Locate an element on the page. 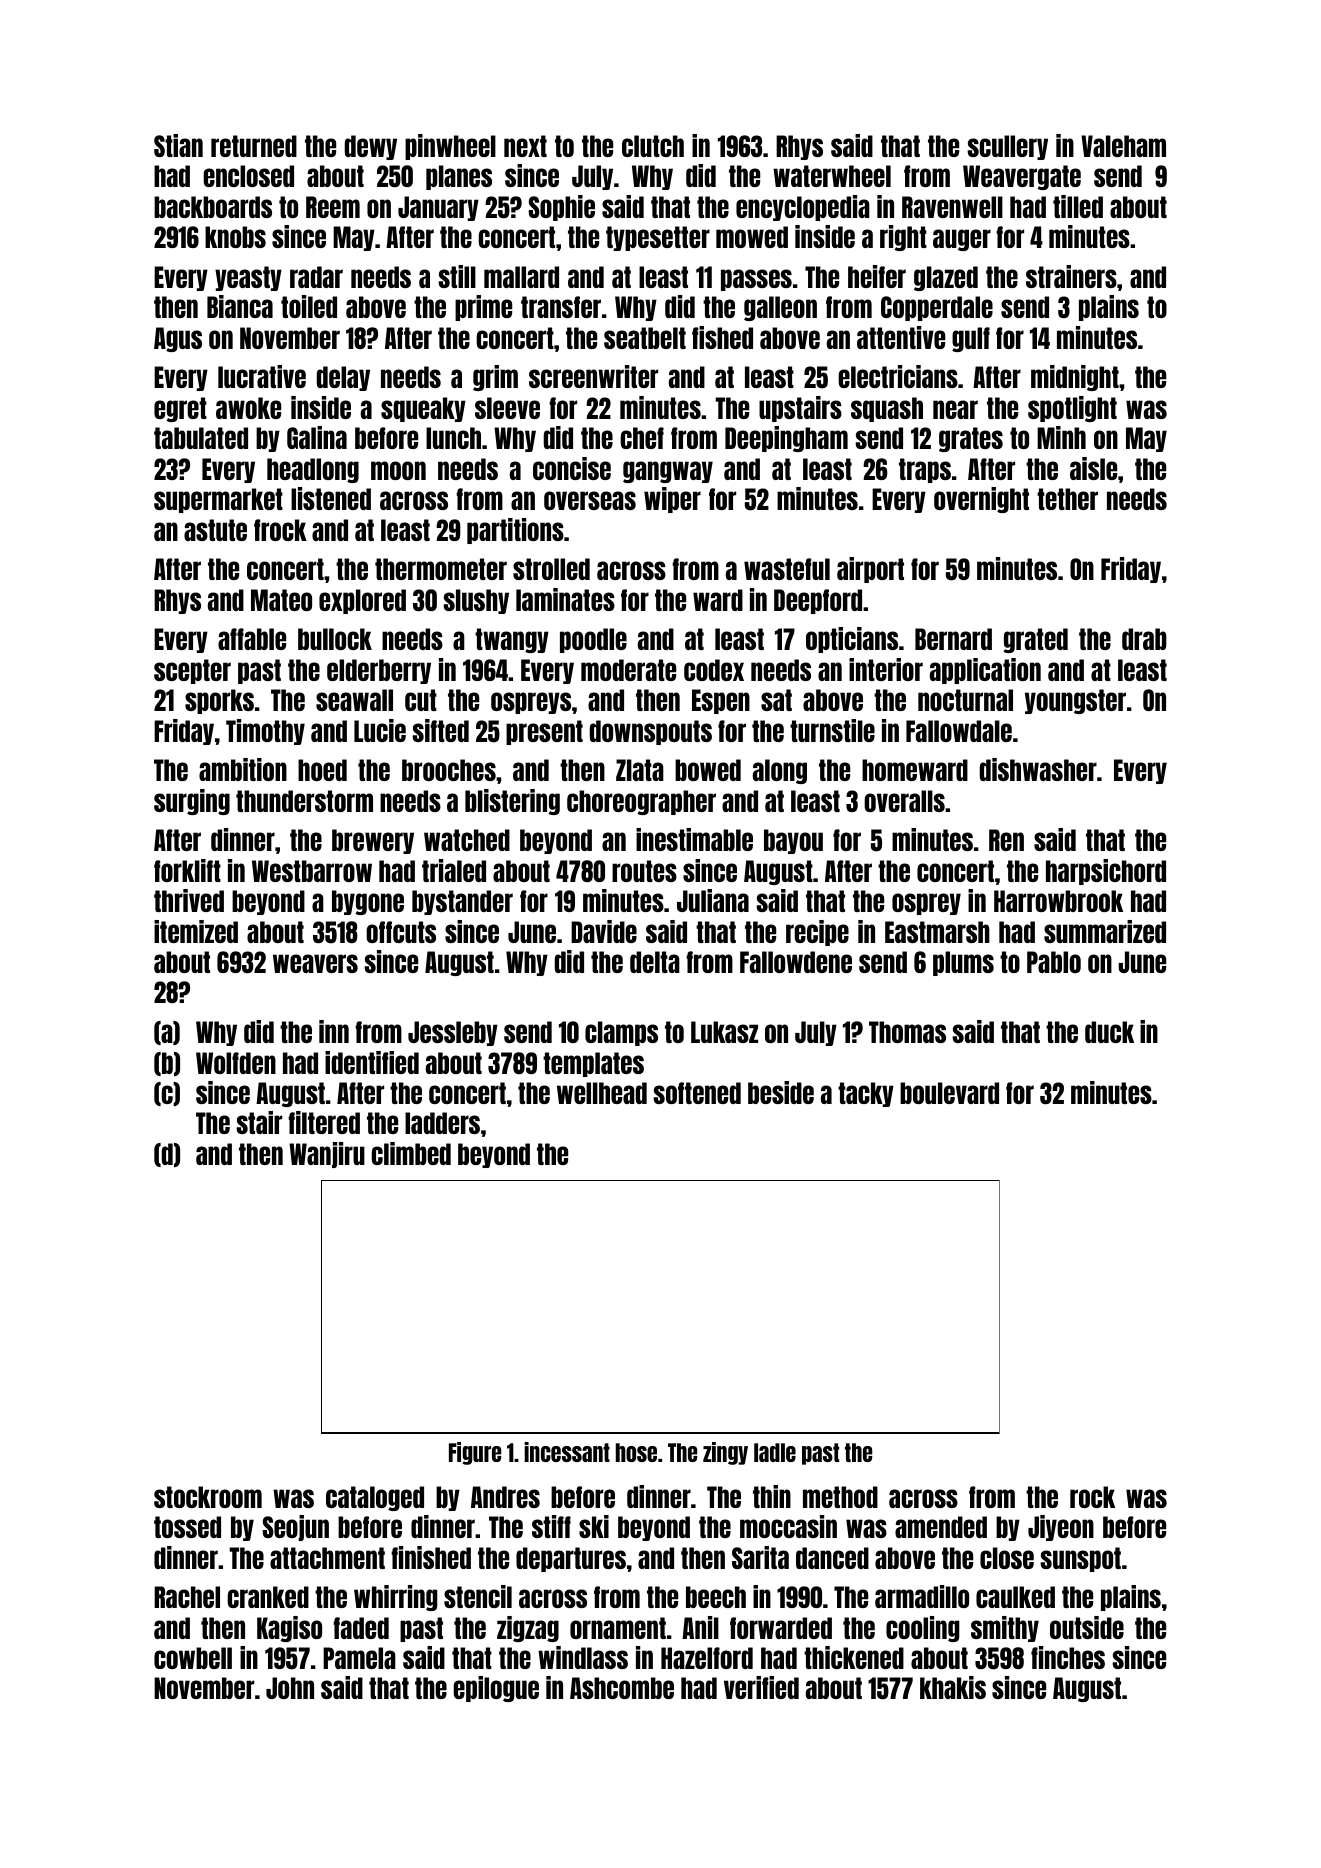  Eastmarsh is located at coordinates (937, 932).
